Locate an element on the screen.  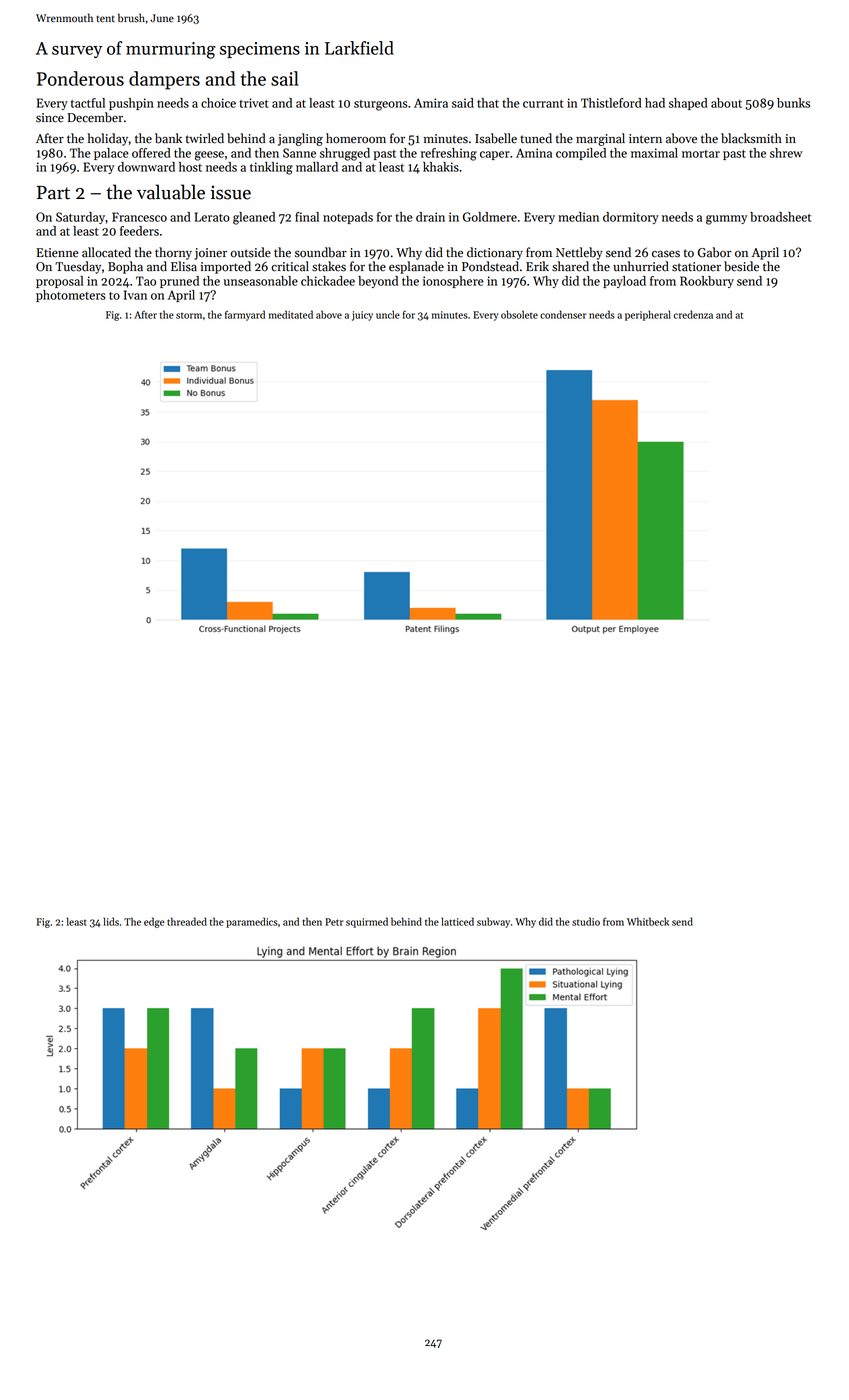
obsolete is located at coordinates (519, 314).
